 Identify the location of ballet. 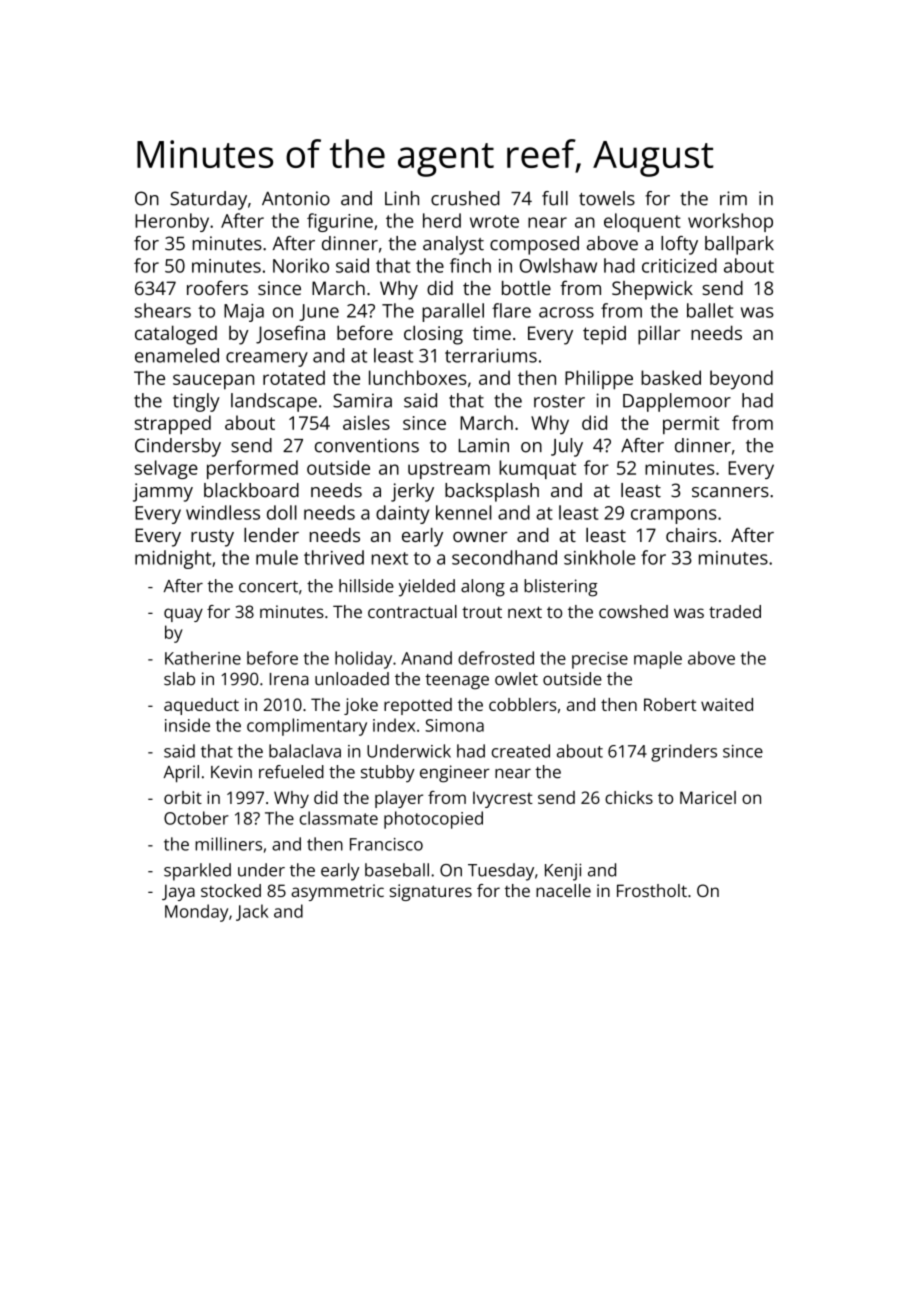
(710, 310).
